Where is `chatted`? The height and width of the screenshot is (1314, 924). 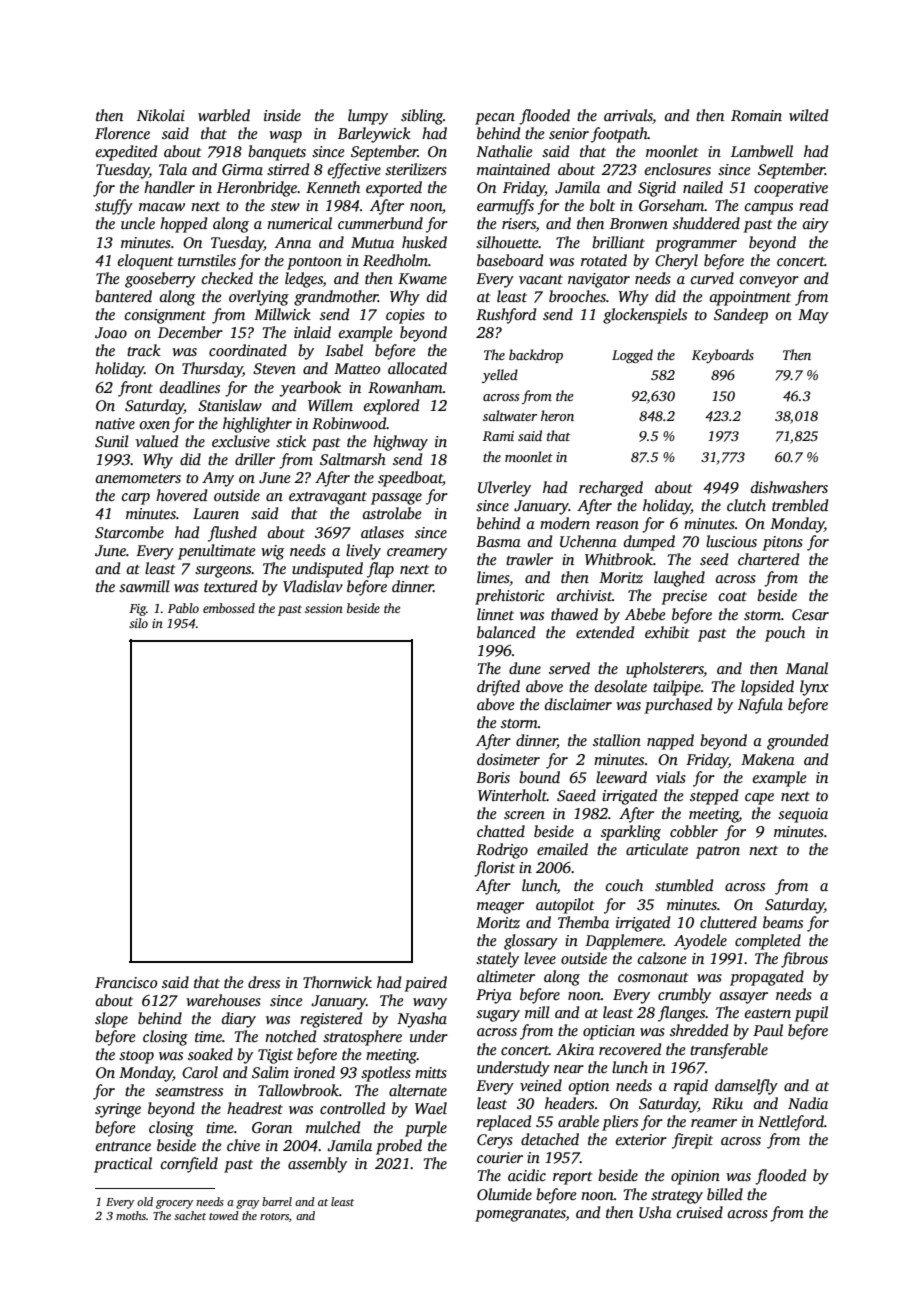 chatted is located at coordinates (501, 831).
